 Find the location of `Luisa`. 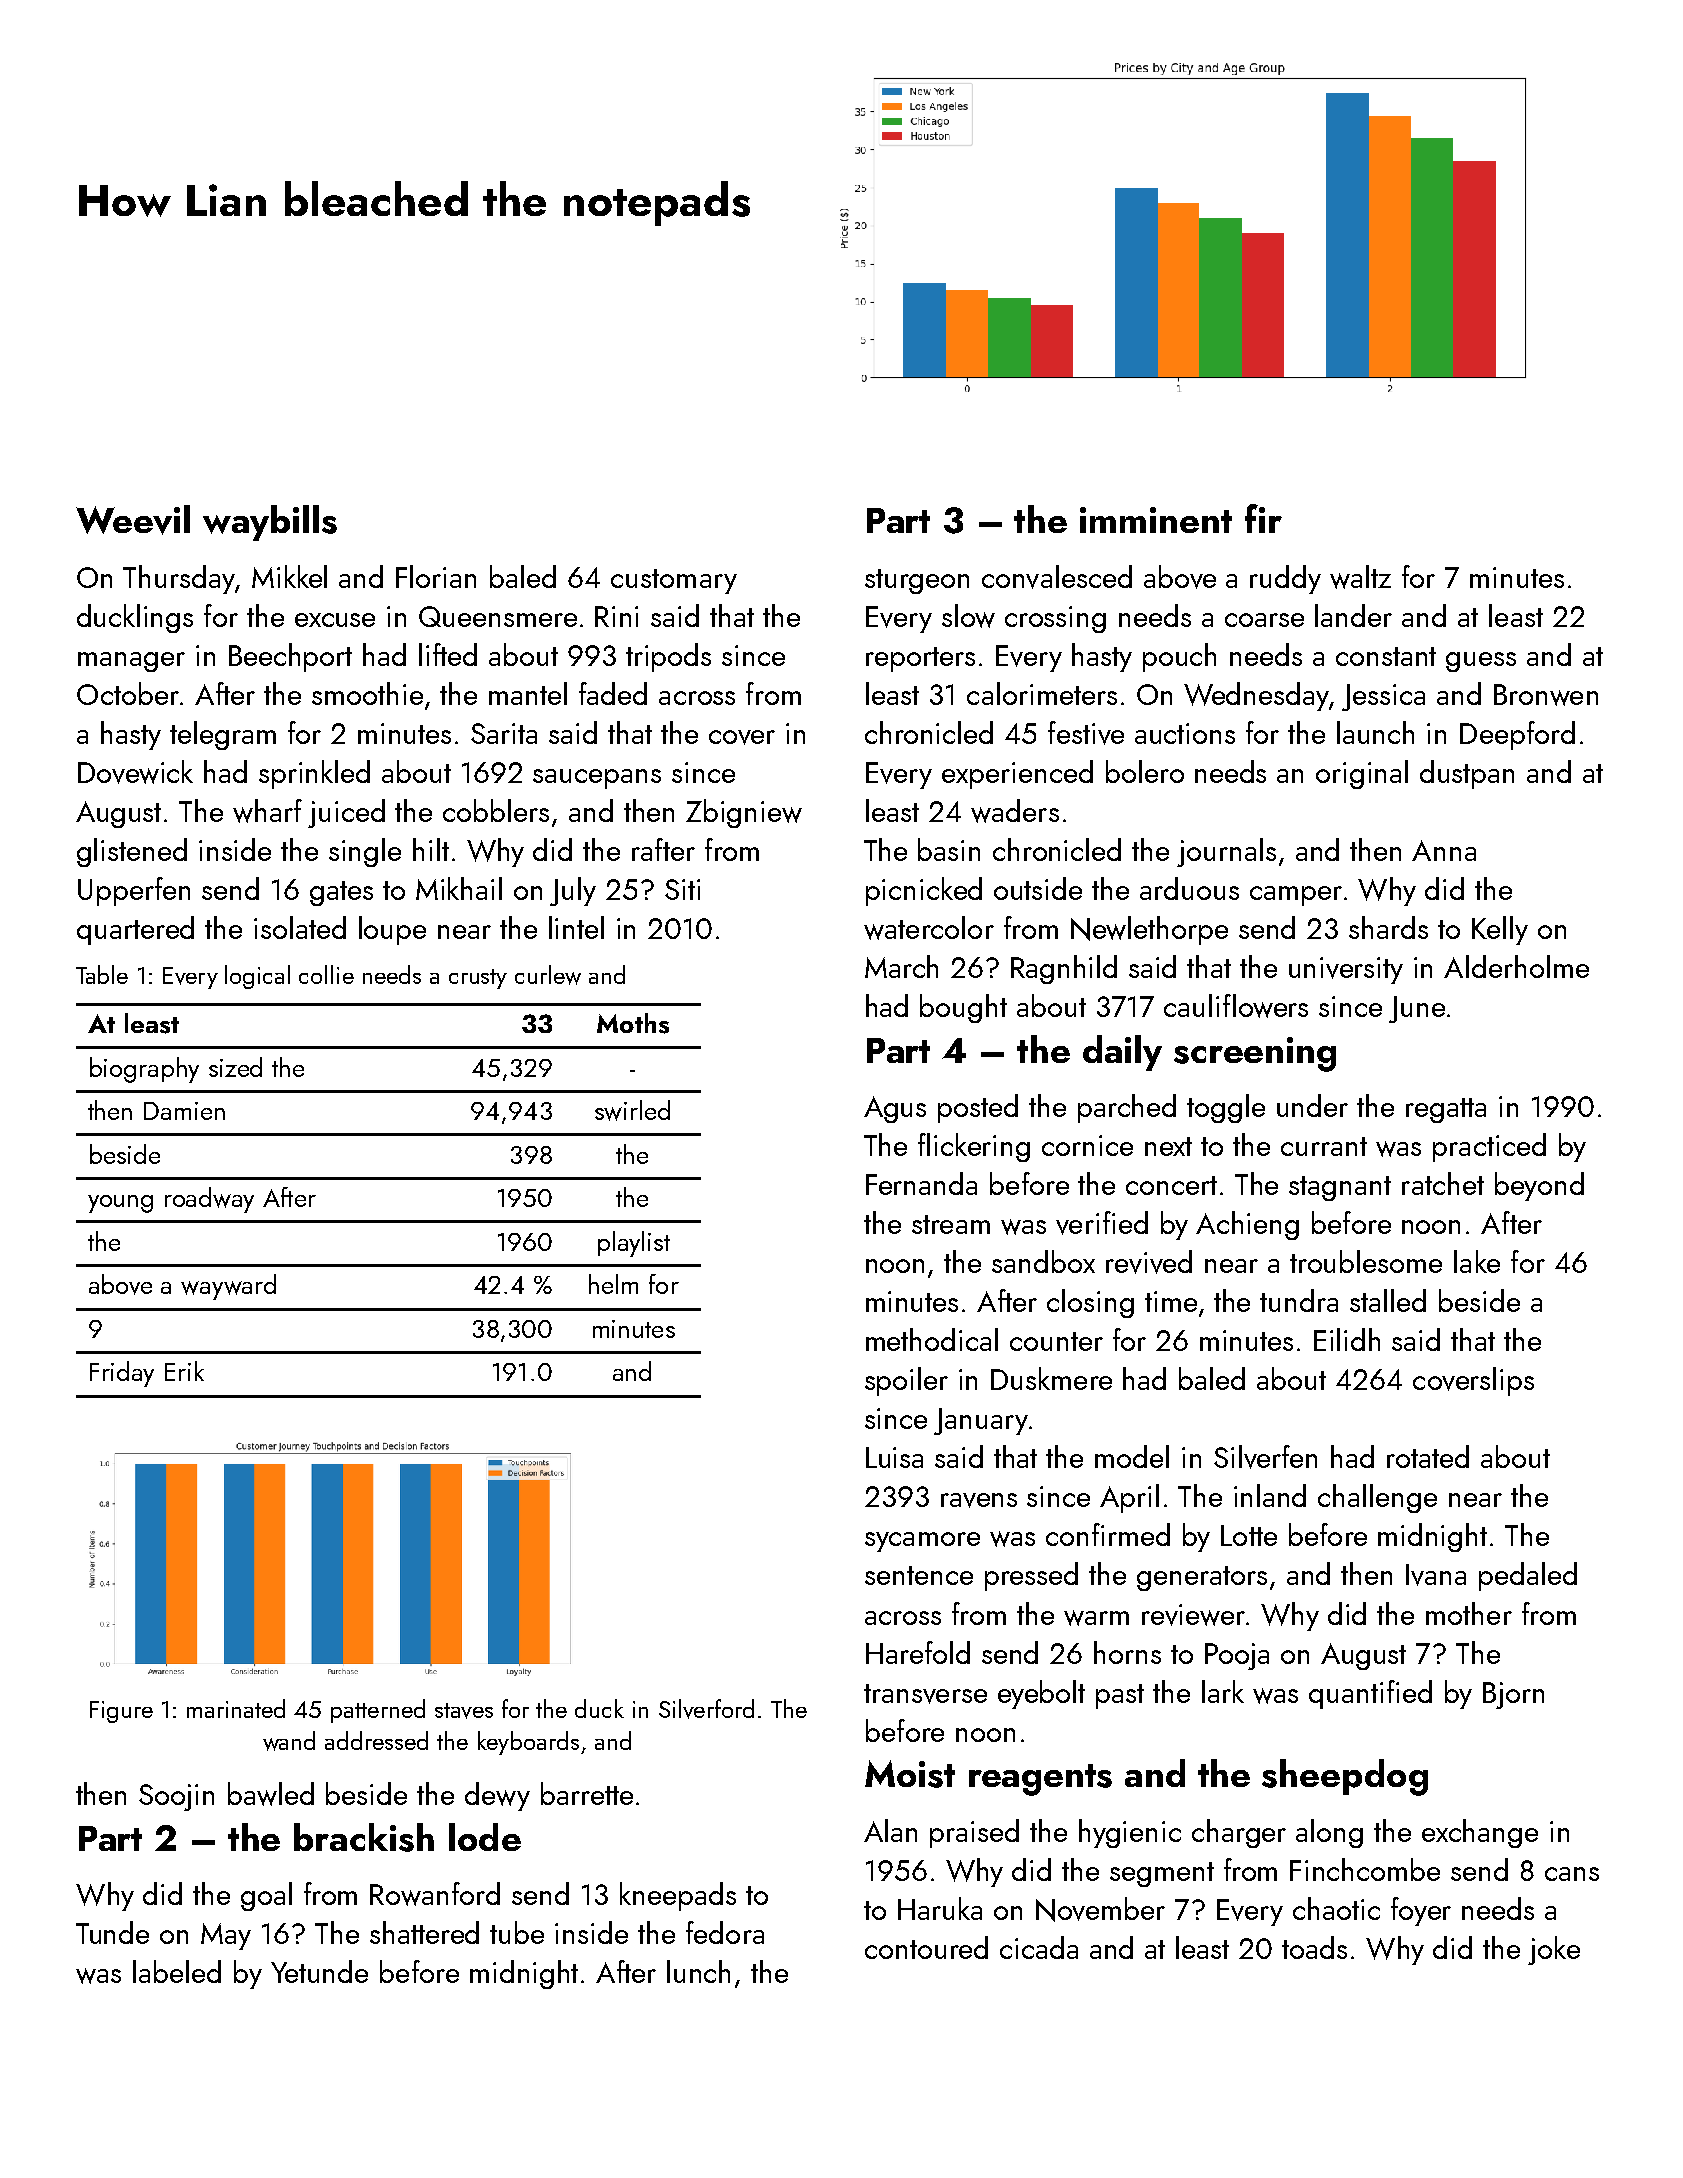

Luisa is located at coordinates (894, 1457).
